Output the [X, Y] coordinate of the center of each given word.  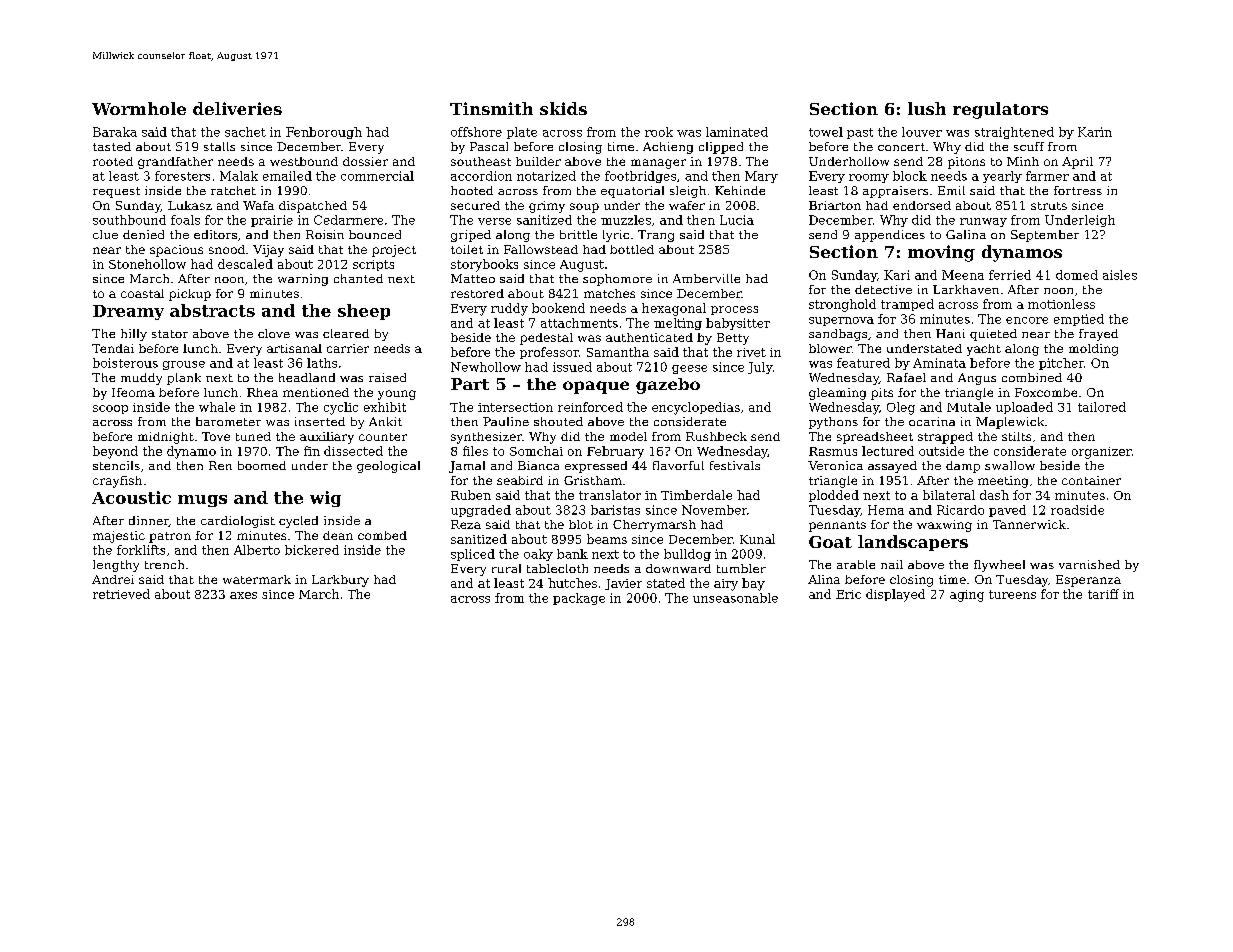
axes [243, 595]
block [910, 176]
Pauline [506, 421]
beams [607, 539]
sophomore [617, 280]
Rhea [262, 392]
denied [143, 234]
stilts [1016, 436]
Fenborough [324, 133]
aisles [1120, 275]
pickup [190, 295]
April [1077, 163]
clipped [721, 148]
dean [338, 535]
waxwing [944, 526]
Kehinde [740, 190]
